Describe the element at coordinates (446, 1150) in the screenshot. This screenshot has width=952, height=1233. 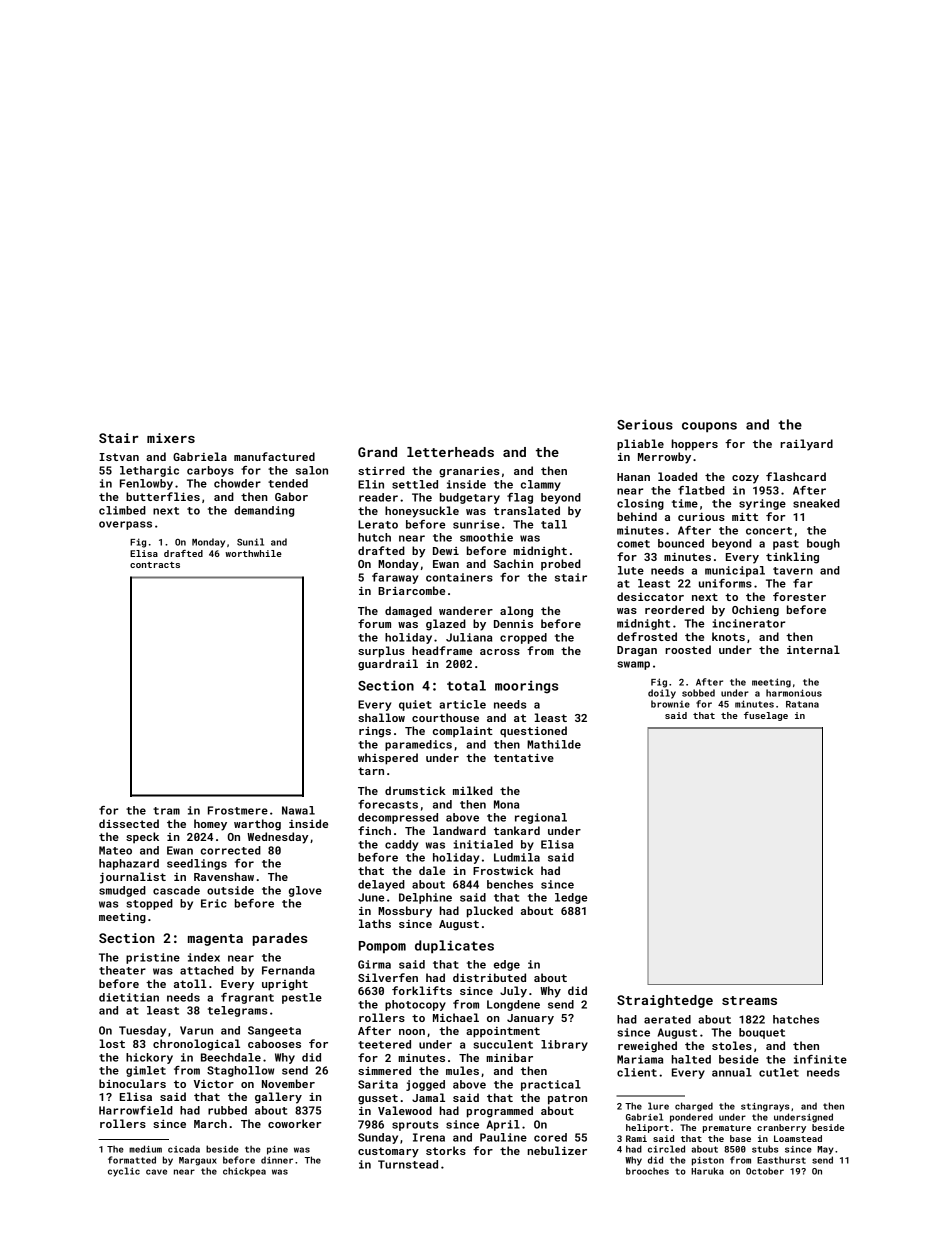
I see `storks` at that location.
